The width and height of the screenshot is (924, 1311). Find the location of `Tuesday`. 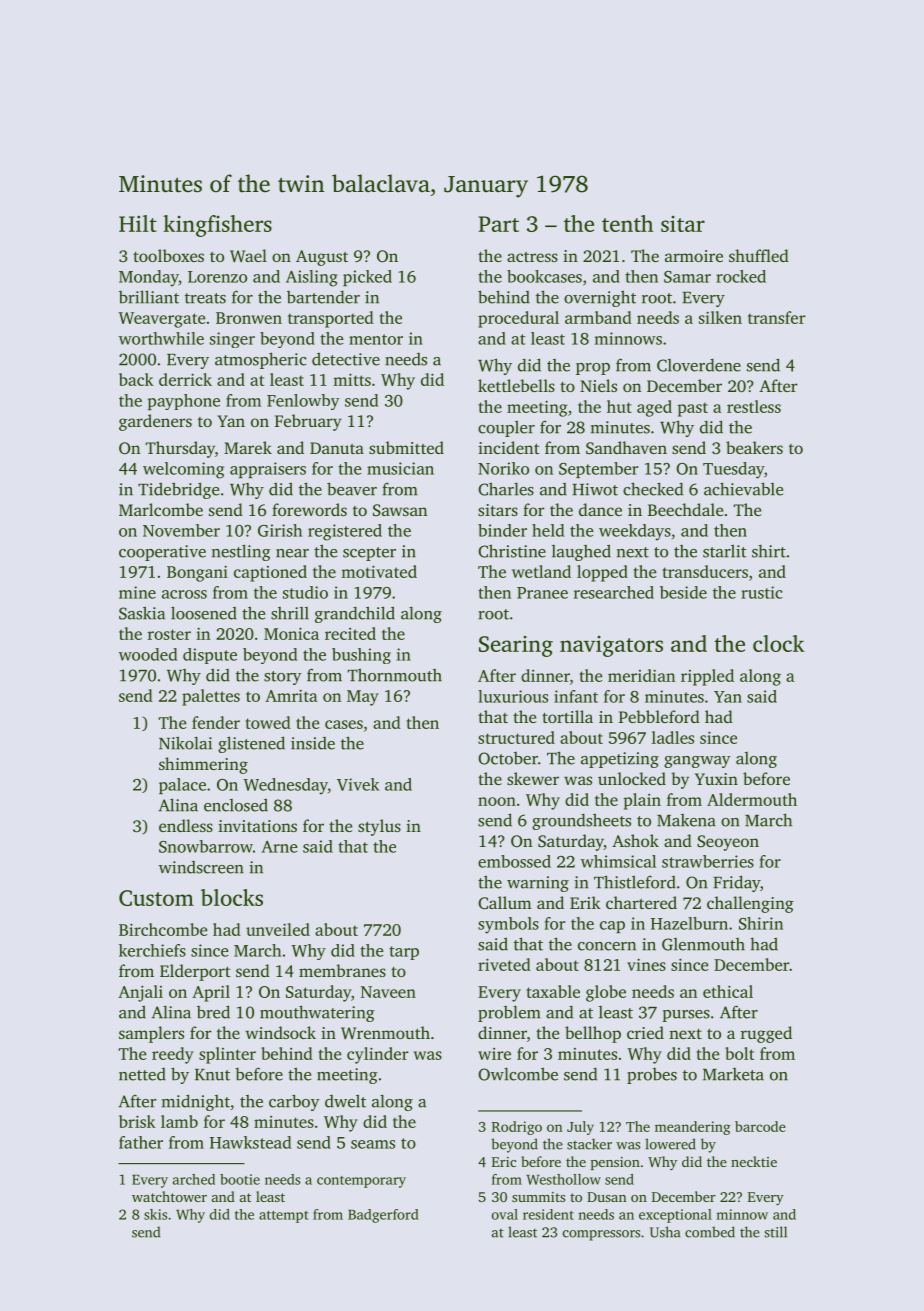

Tuesday is located at coordinates (733, 470).
